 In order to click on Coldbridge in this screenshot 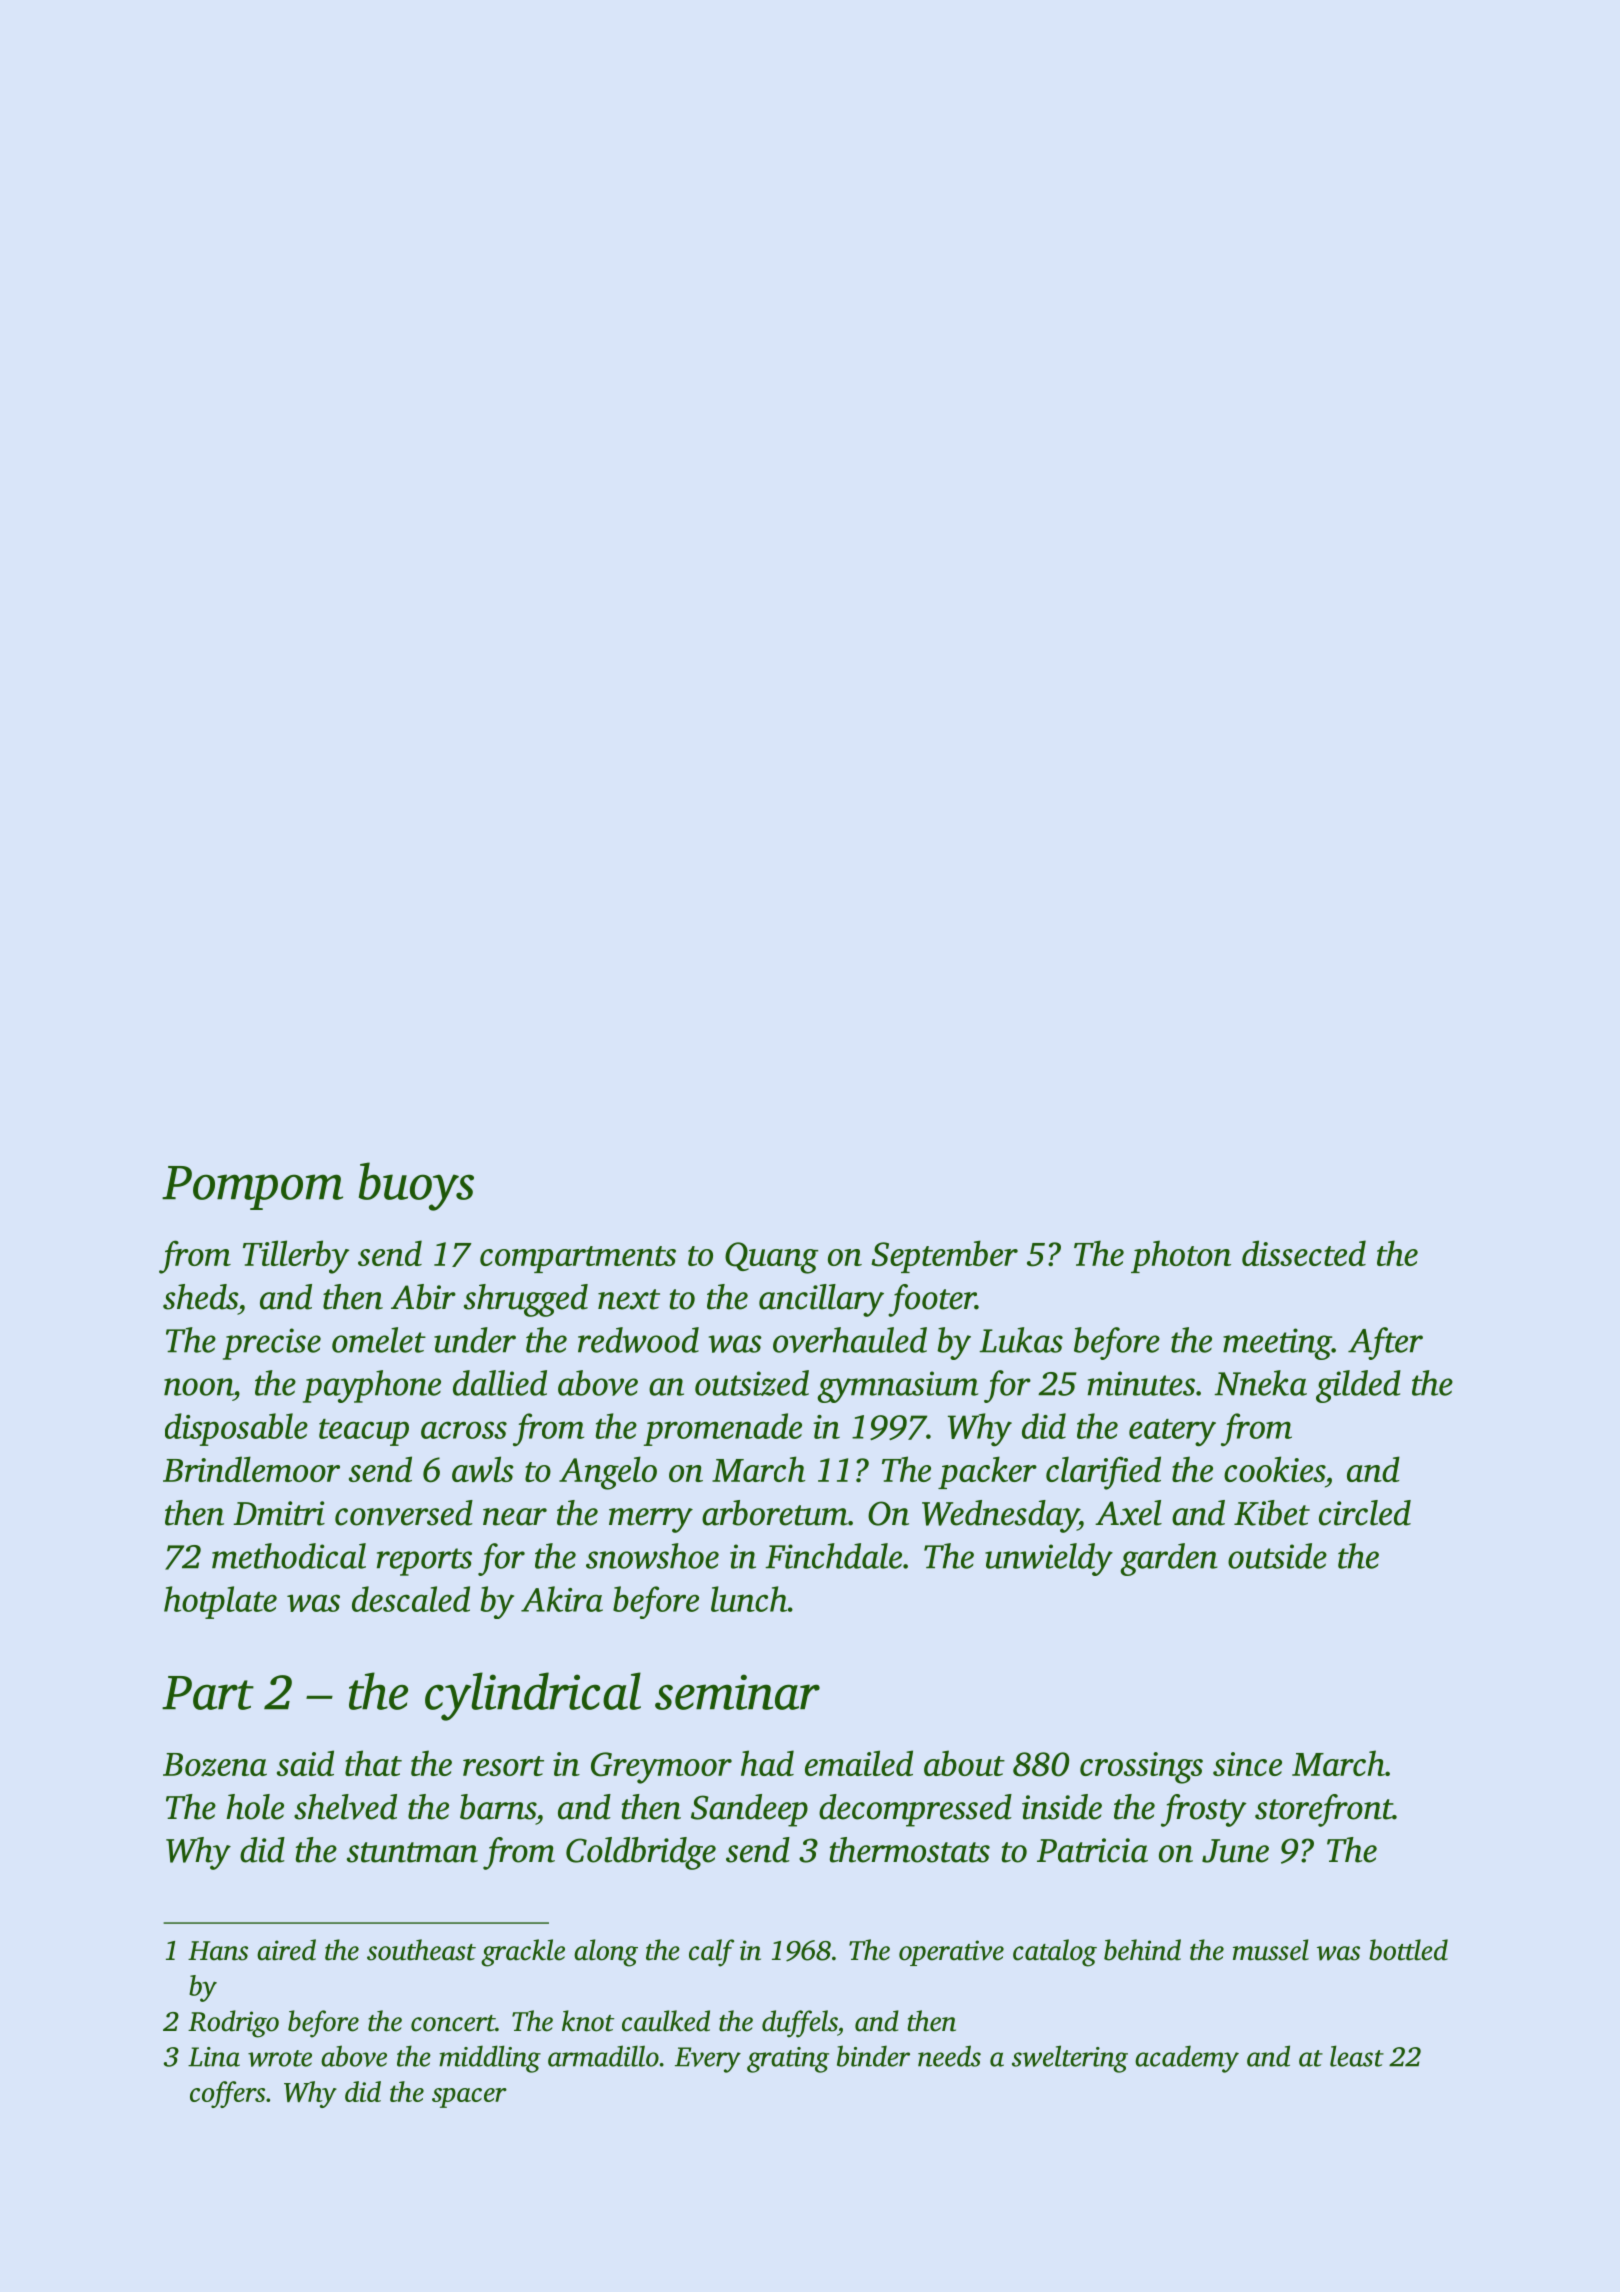, I will do `click(641, 1853)`.
